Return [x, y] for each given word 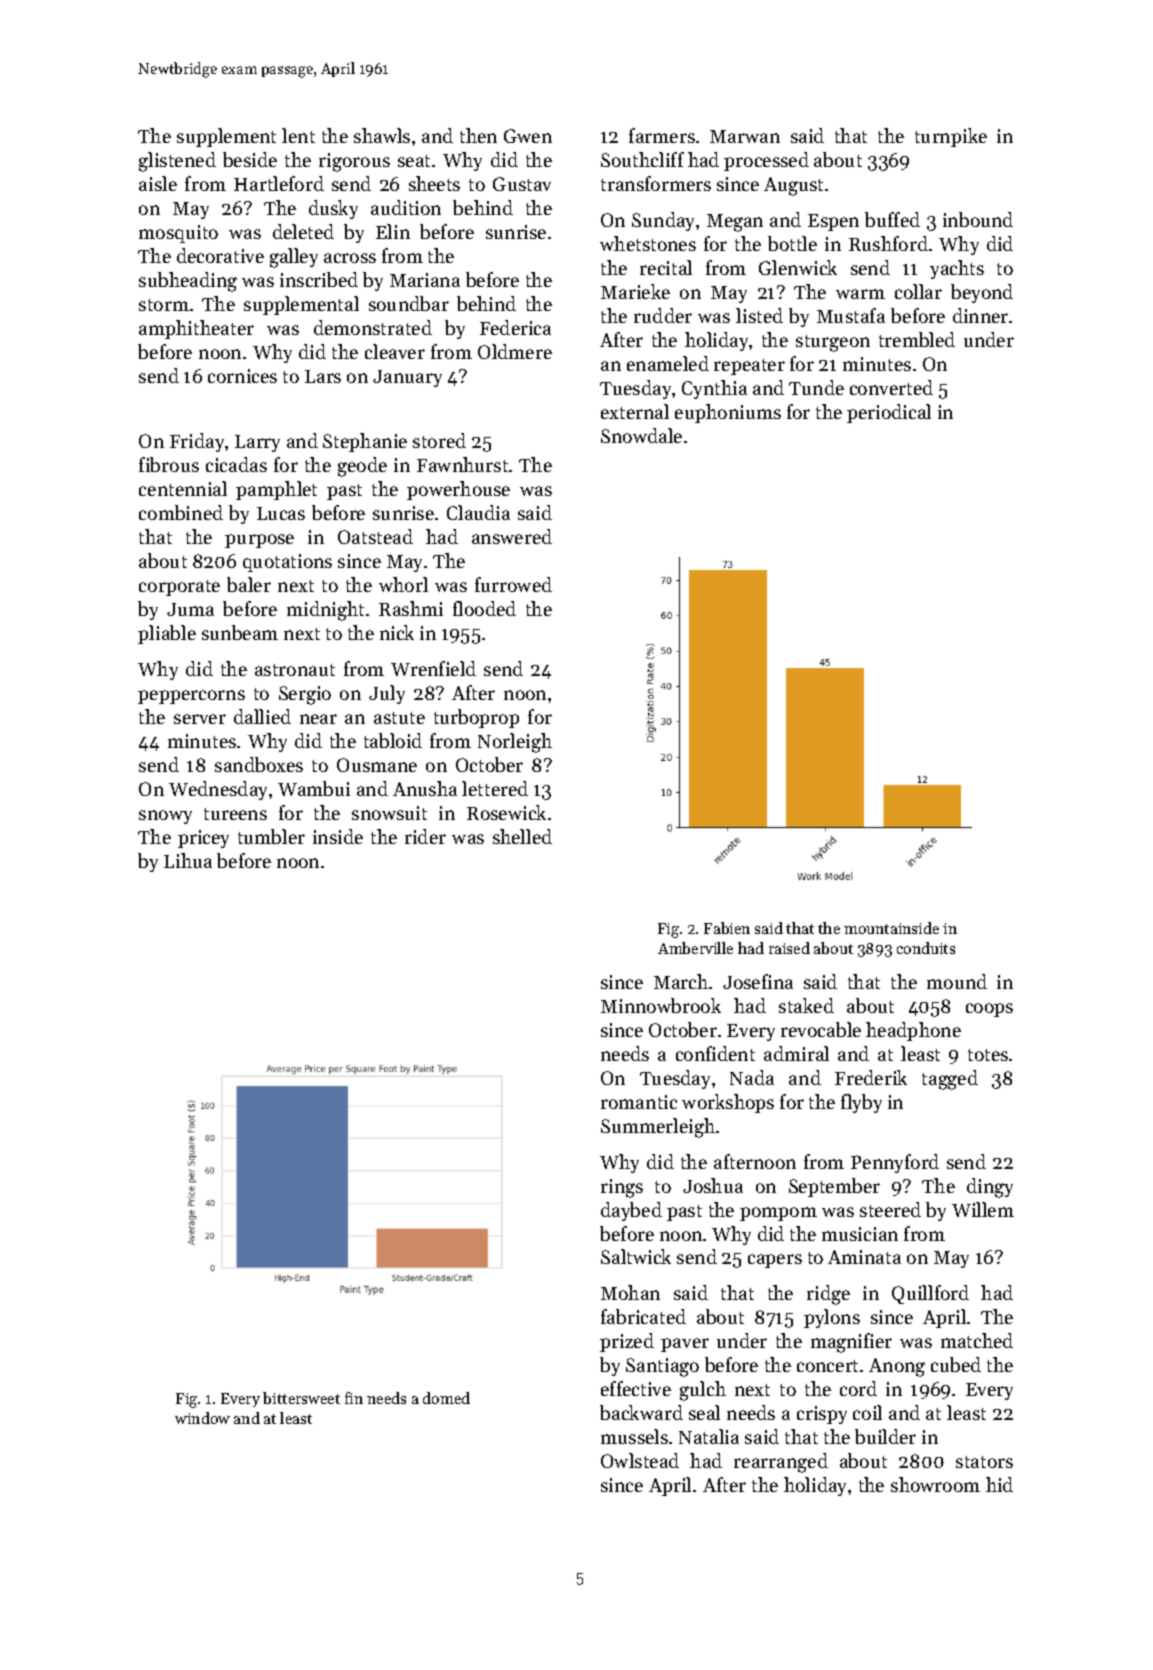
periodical [889, 413]
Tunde [816, 387]
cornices [242, 376]
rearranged [781, 1463]
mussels [634, 1436]
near [318, 719]
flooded [484, 608]
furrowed [513, 584]
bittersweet [301, 1398]
